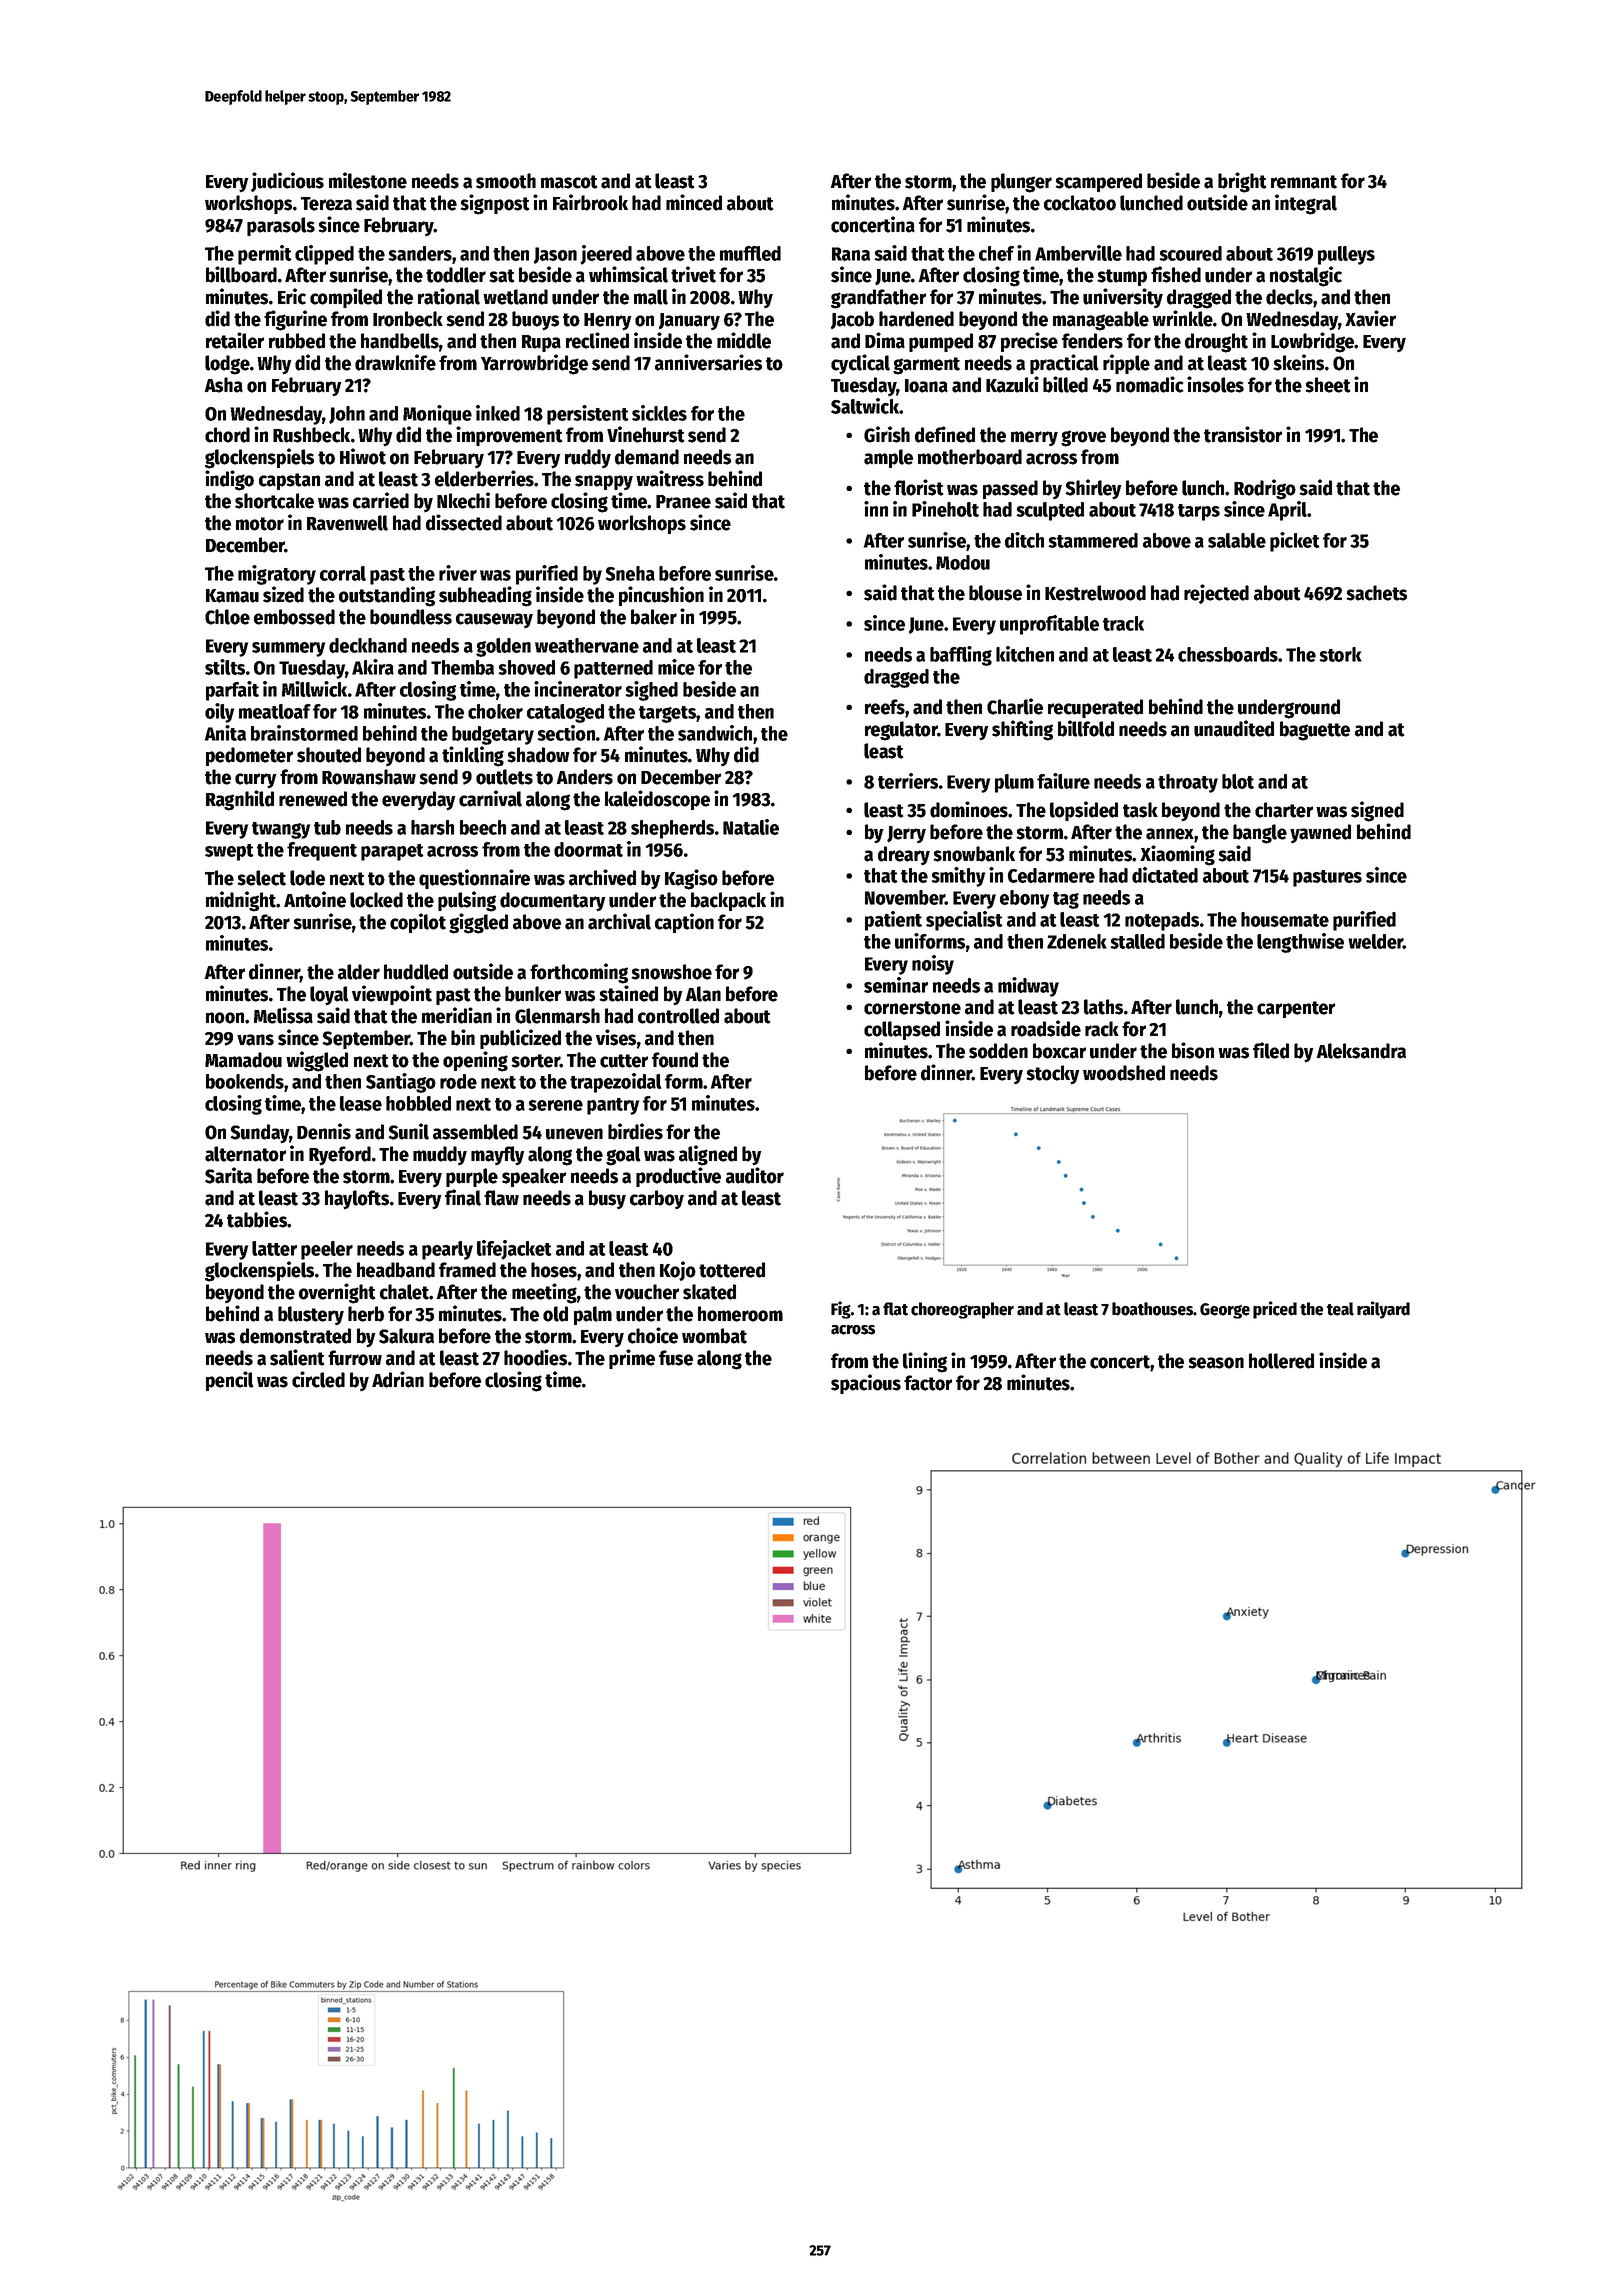 The width and height of the screenshot is (1620, 2292). I want to click on welder, so click(1375, 941).
